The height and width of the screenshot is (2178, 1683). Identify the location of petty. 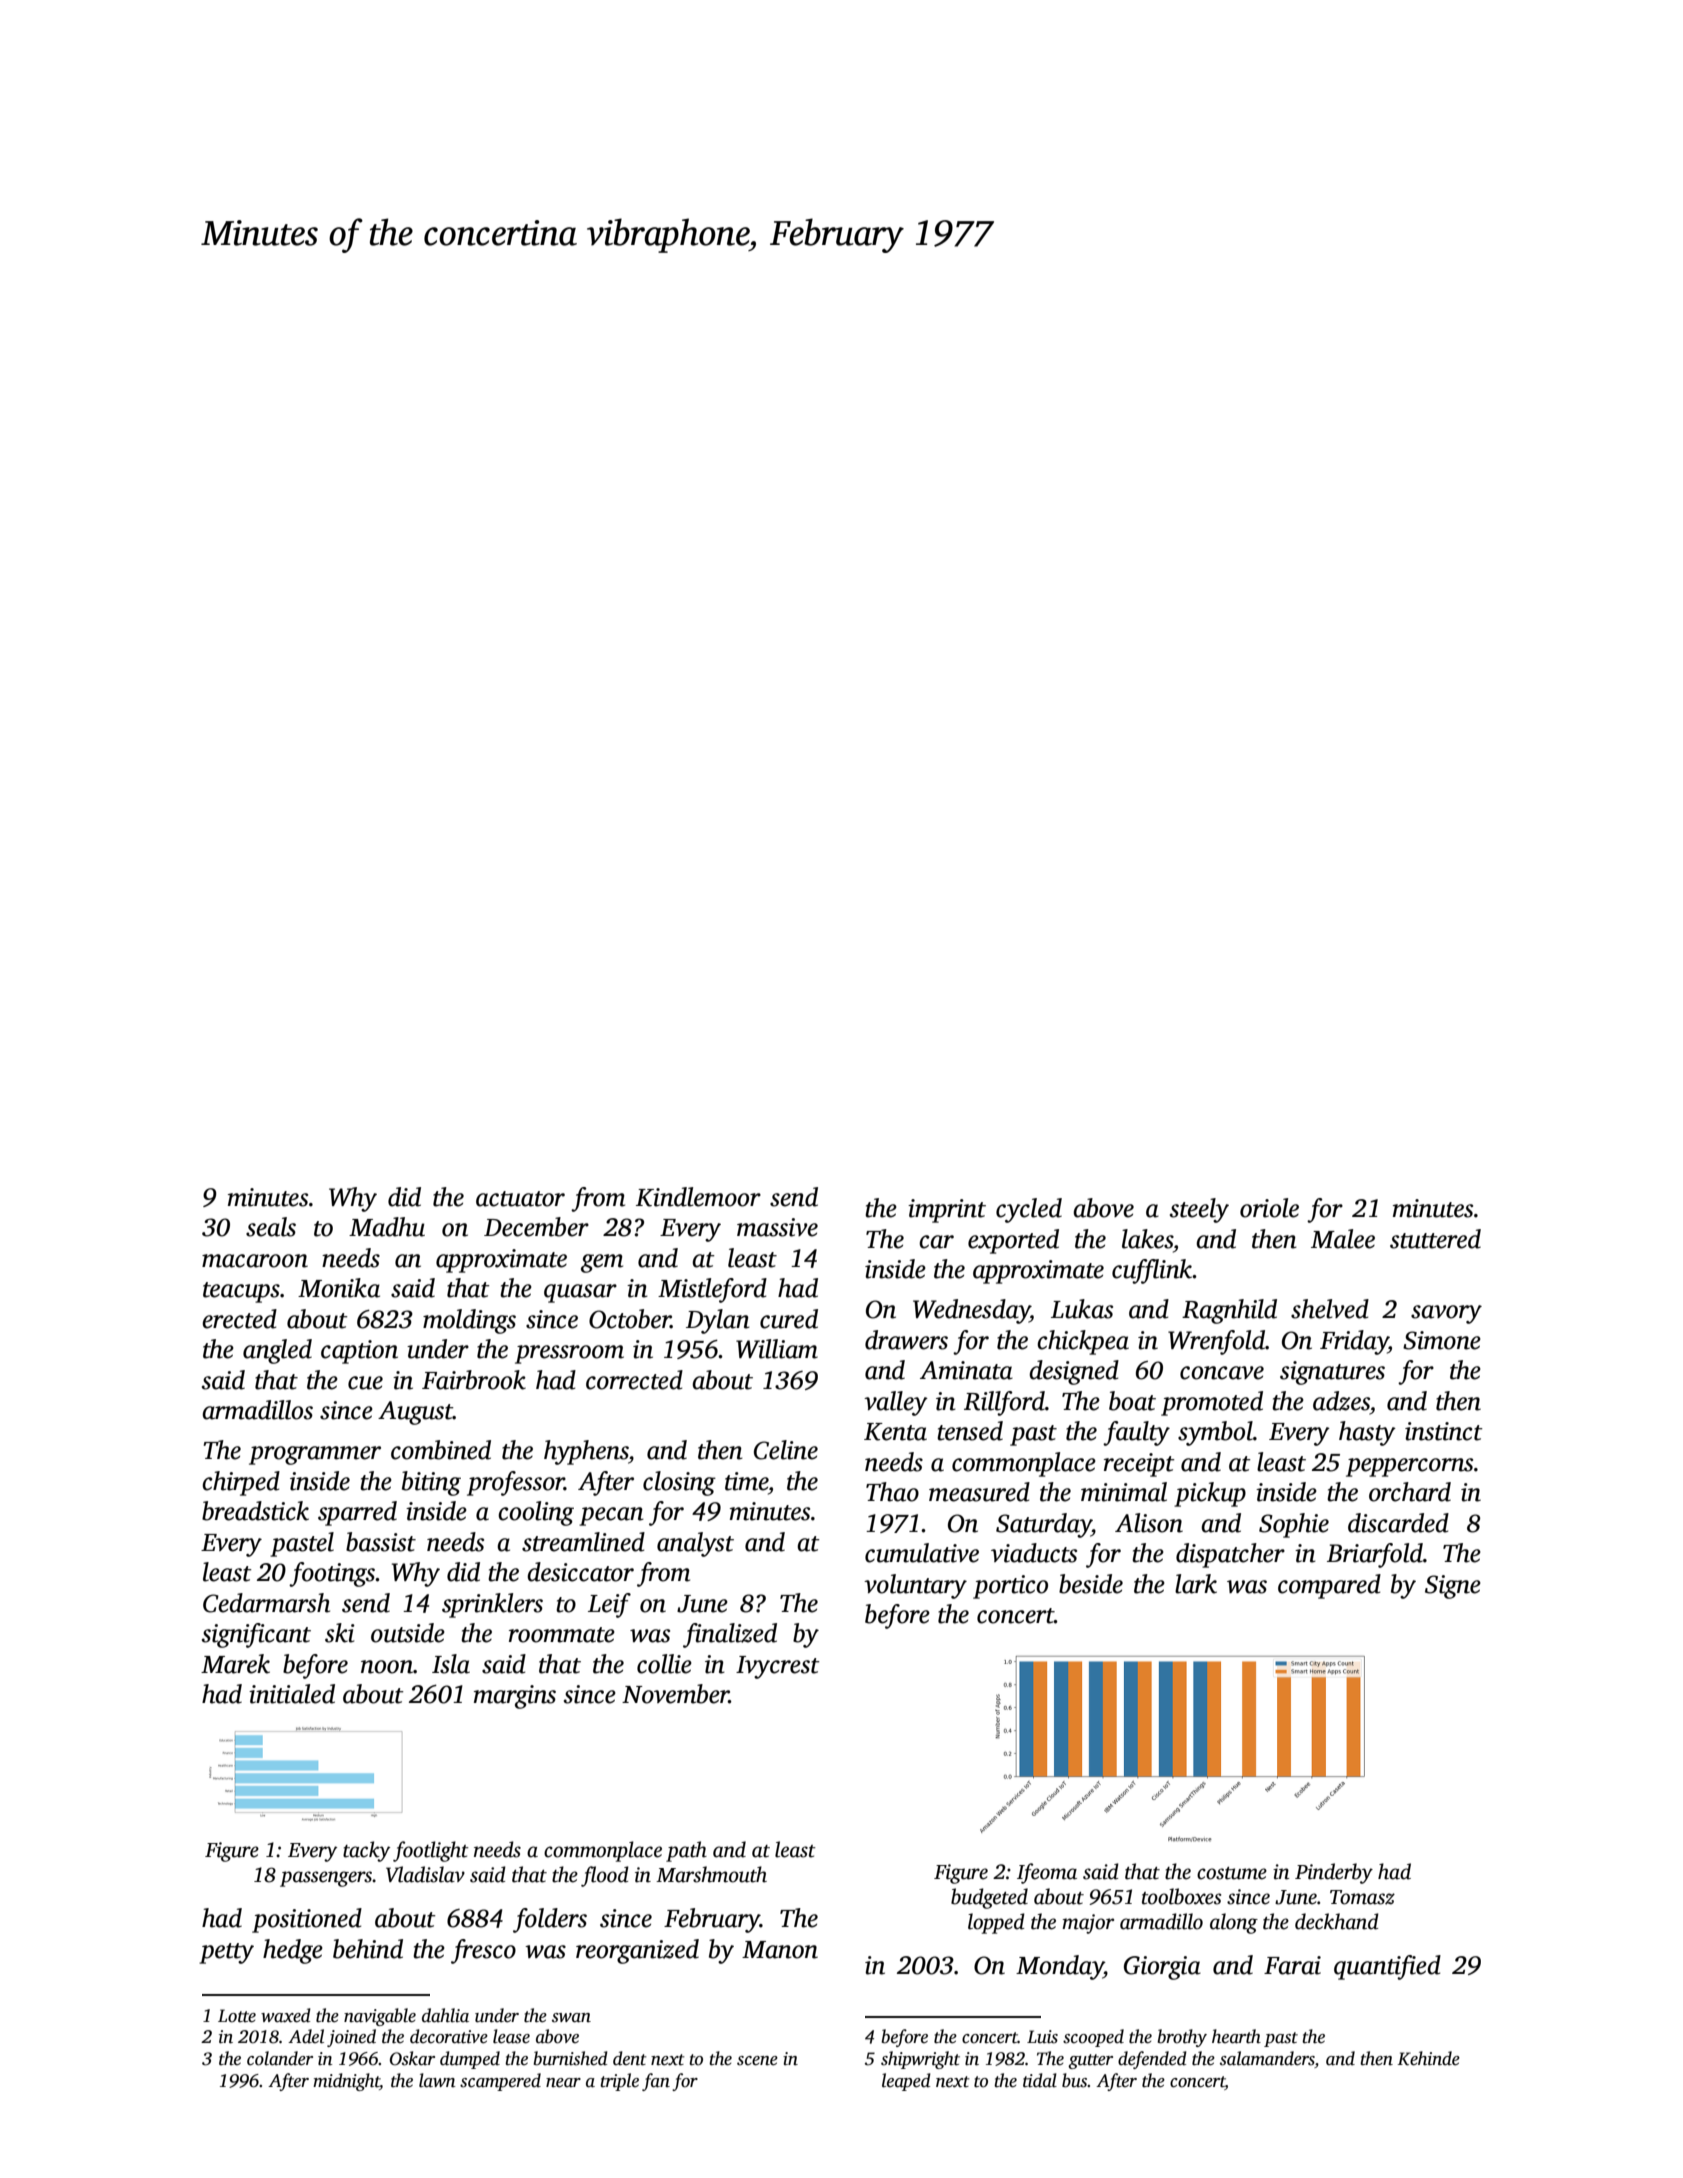
(226, 1953).
